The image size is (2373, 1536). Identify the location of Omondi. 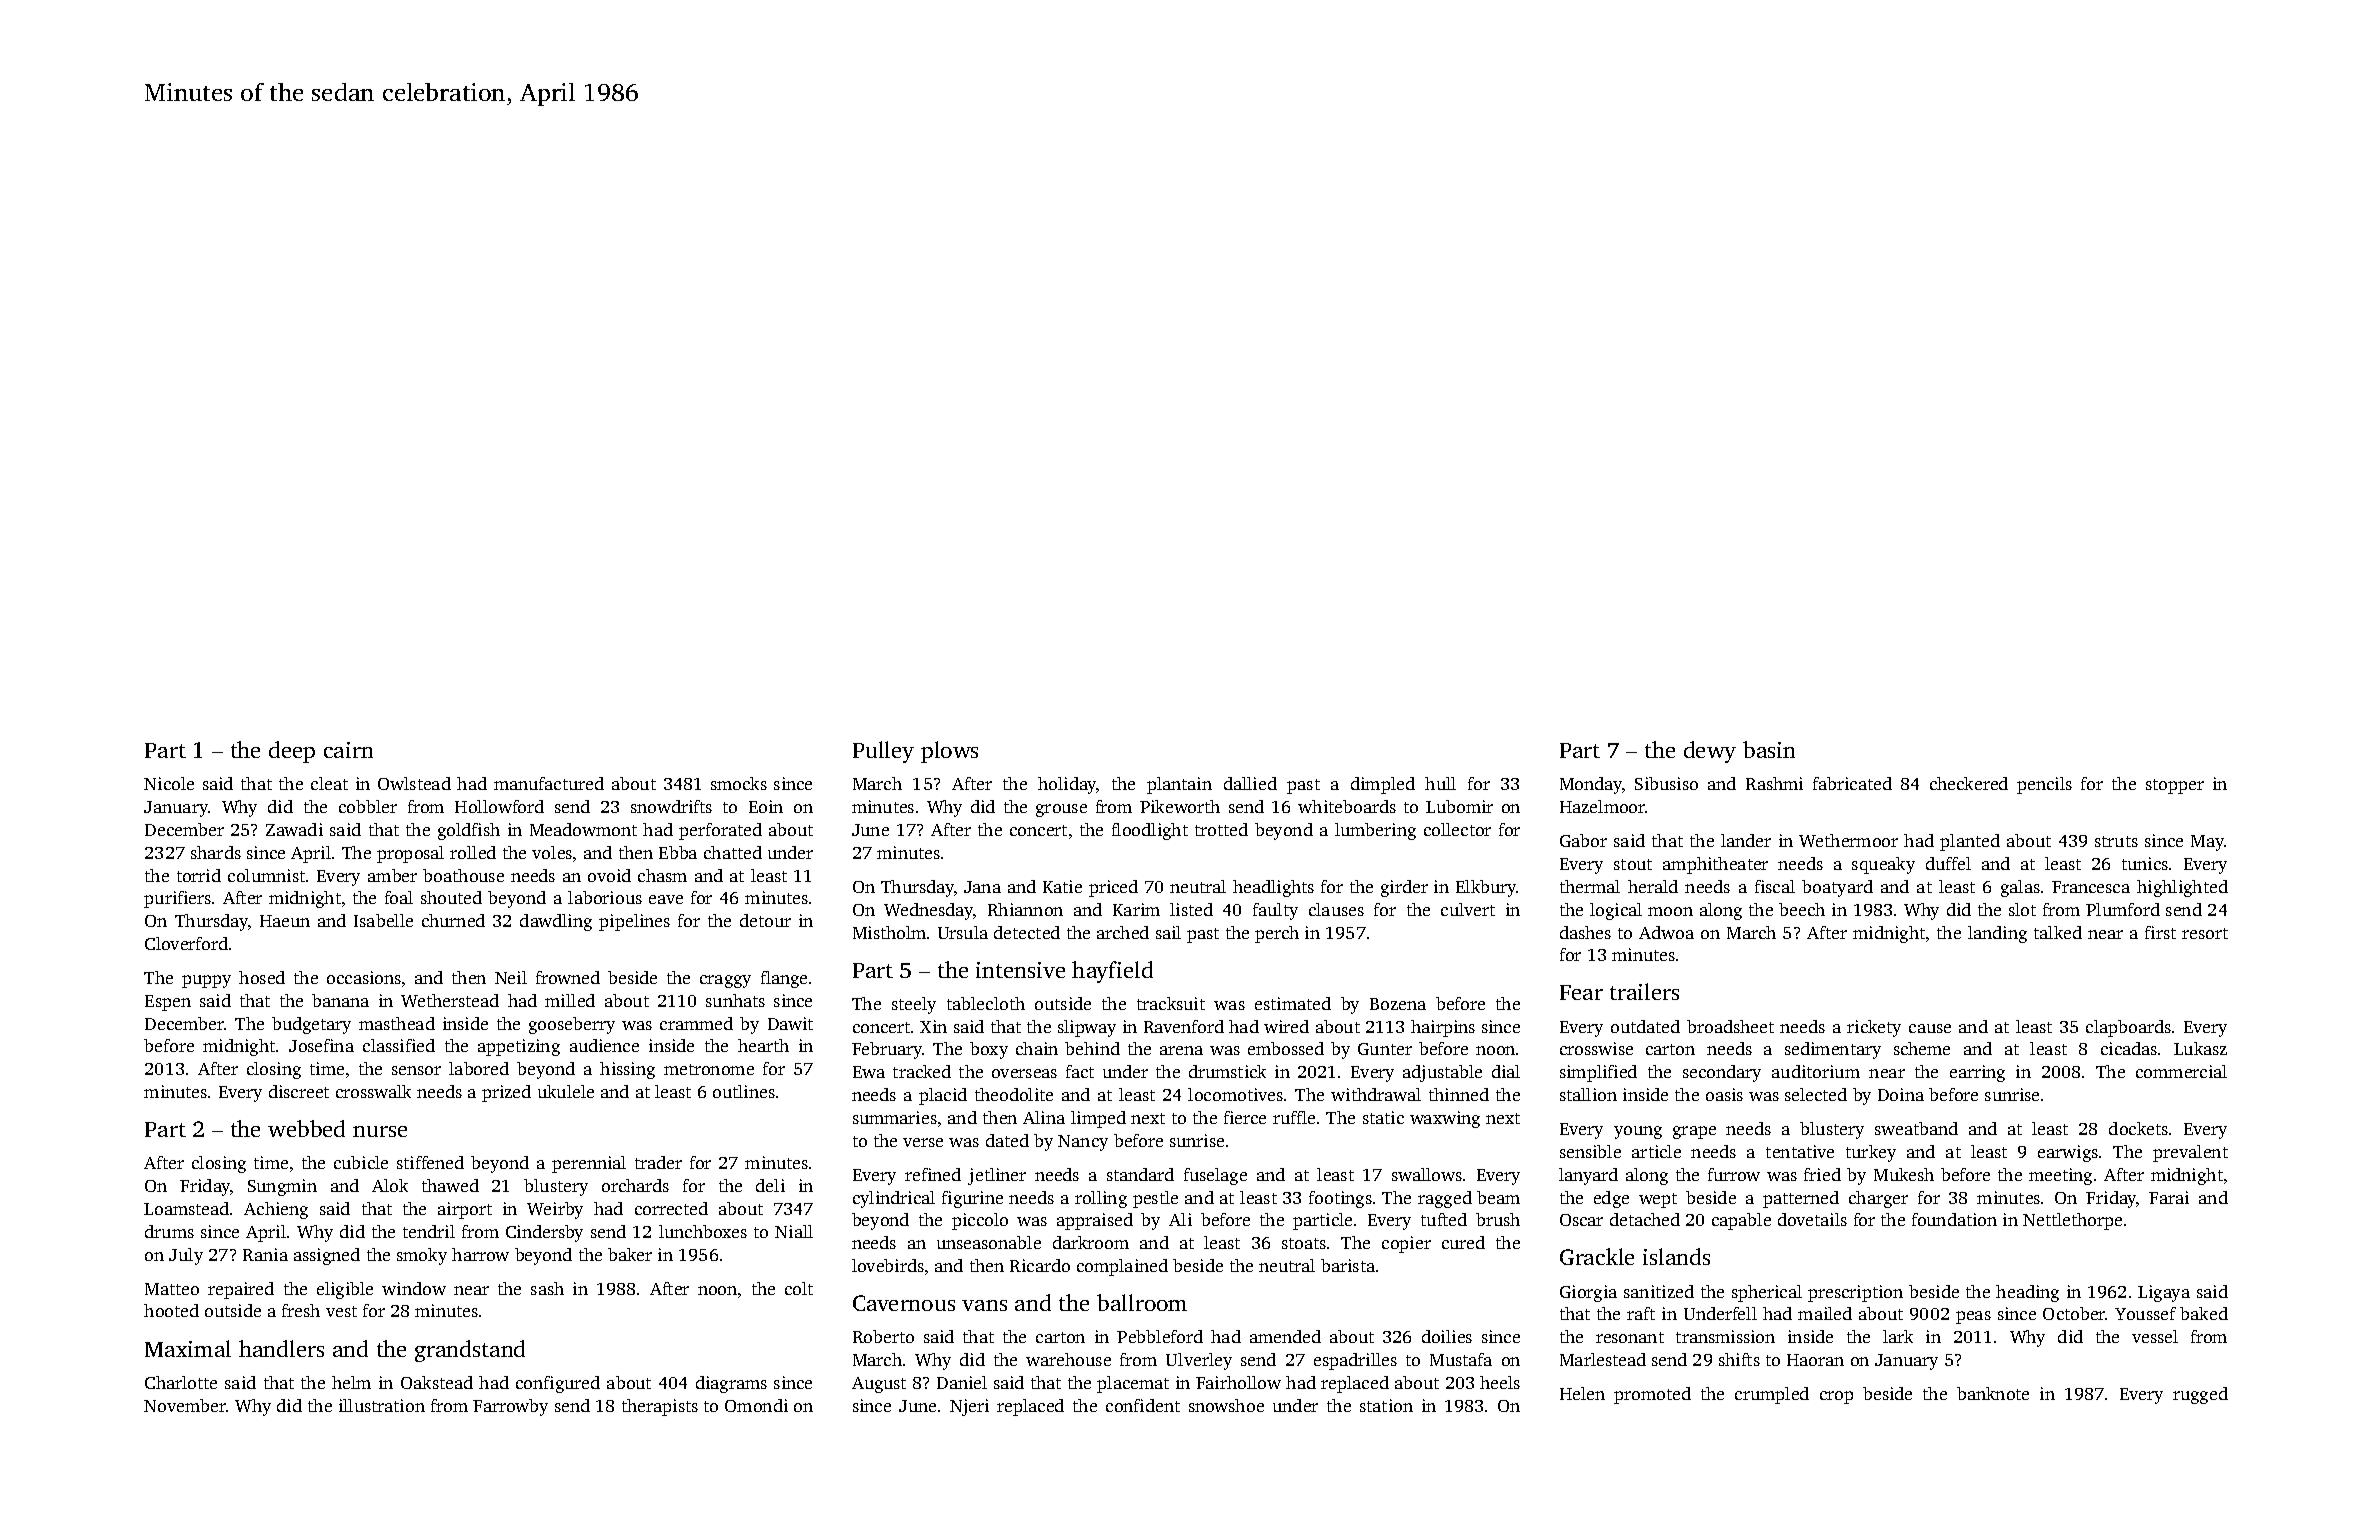
(756, 1405).
